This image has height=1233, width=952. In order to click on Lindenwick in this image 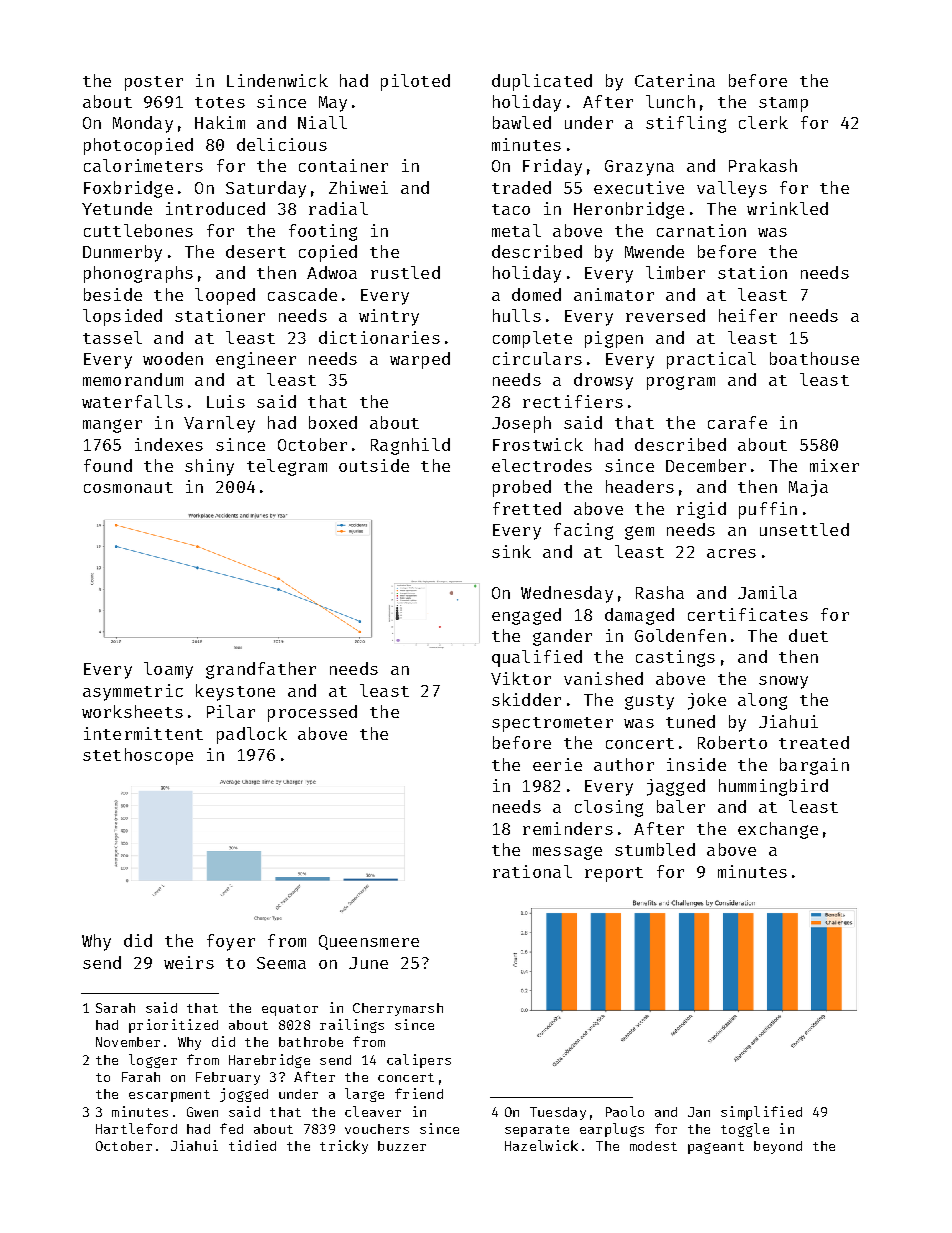, I will do `click(277, 80)`.
